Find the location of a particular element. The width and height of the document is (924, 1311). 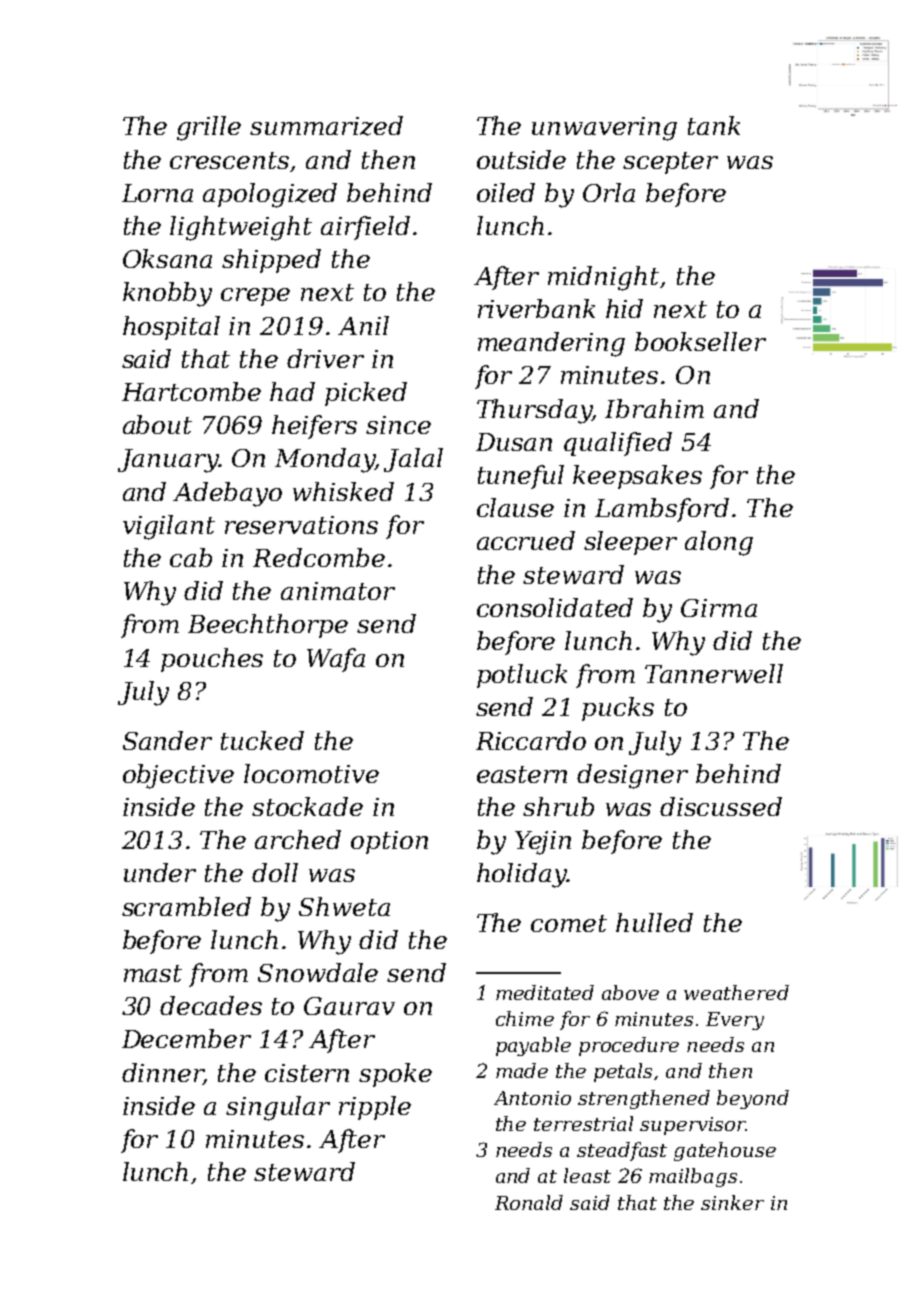

picked is located at coordinates (366, 394).
